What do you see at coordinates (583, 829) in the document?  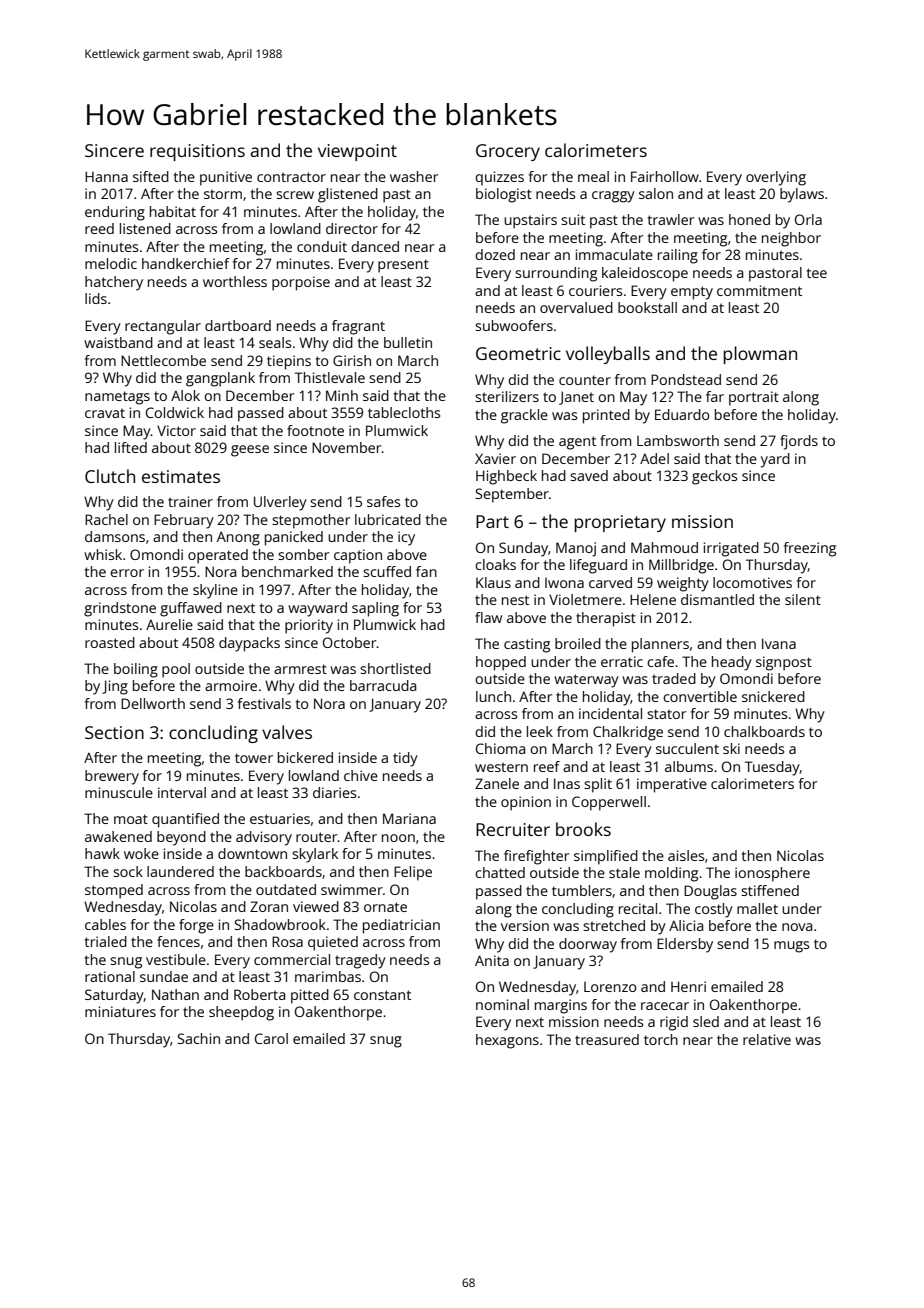 I see `brooks` at bounding box center [583, 829].
